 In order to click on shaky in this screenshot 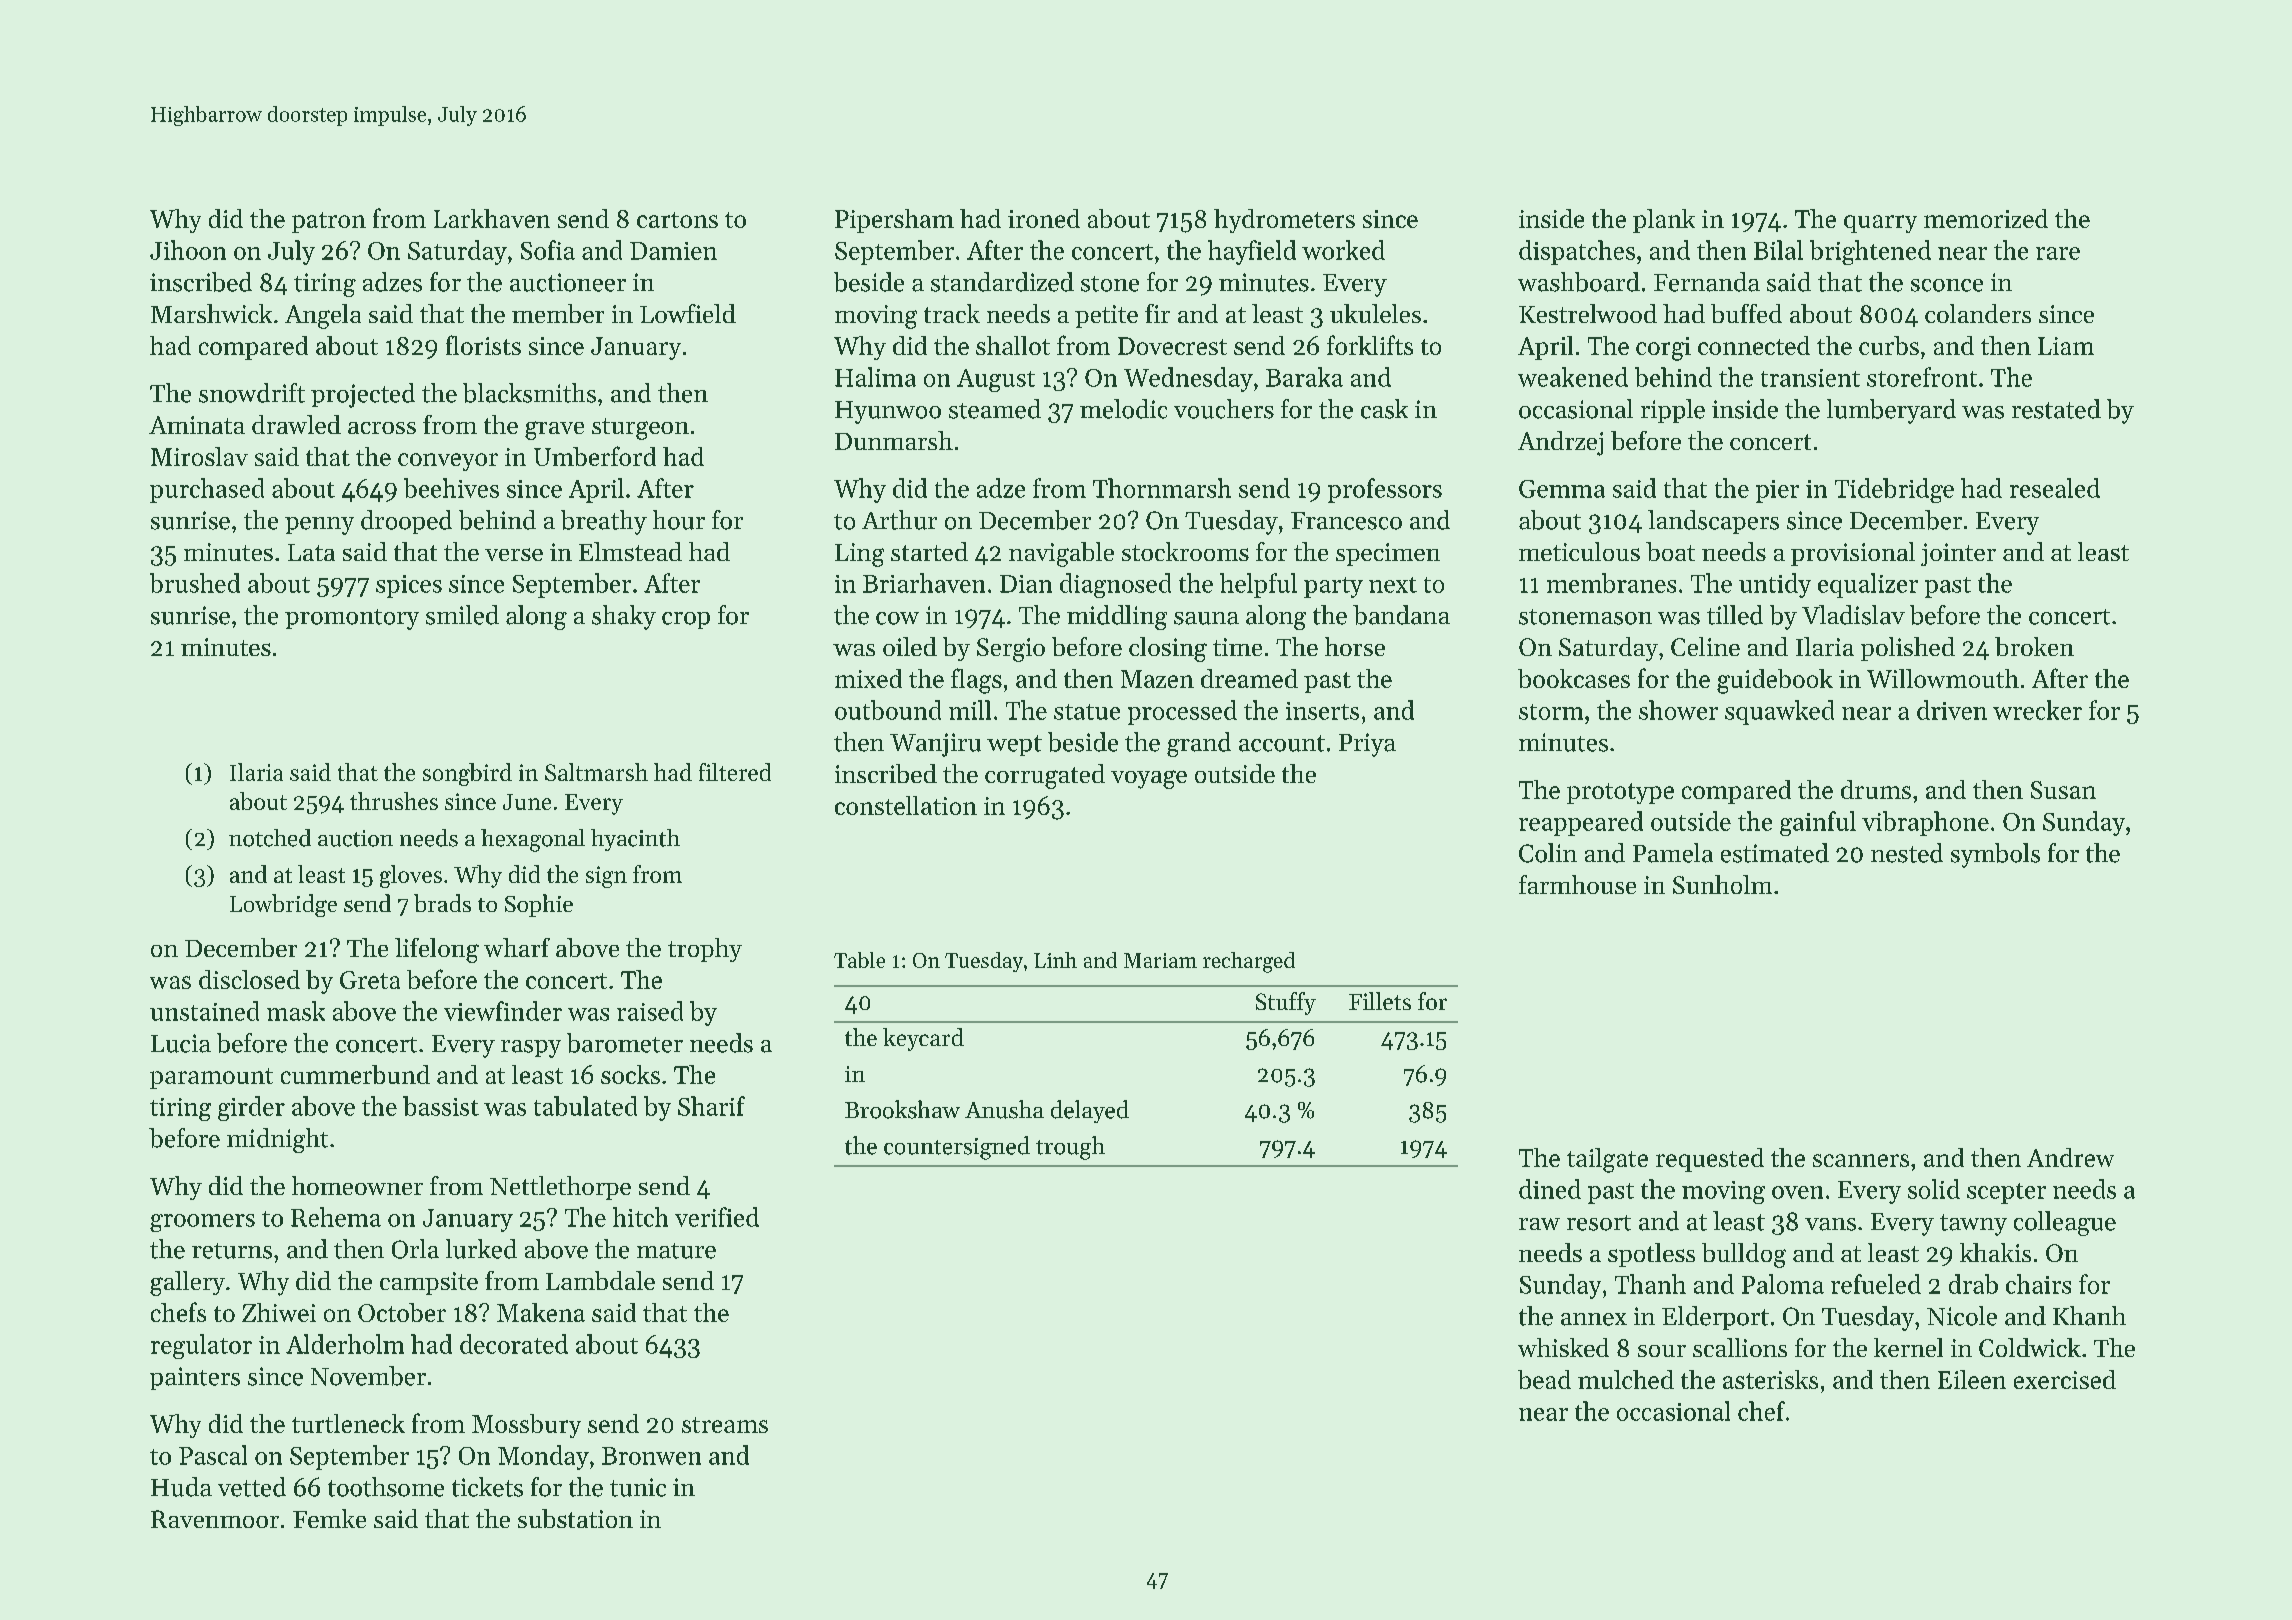, I will do `click(624, 617)`.
